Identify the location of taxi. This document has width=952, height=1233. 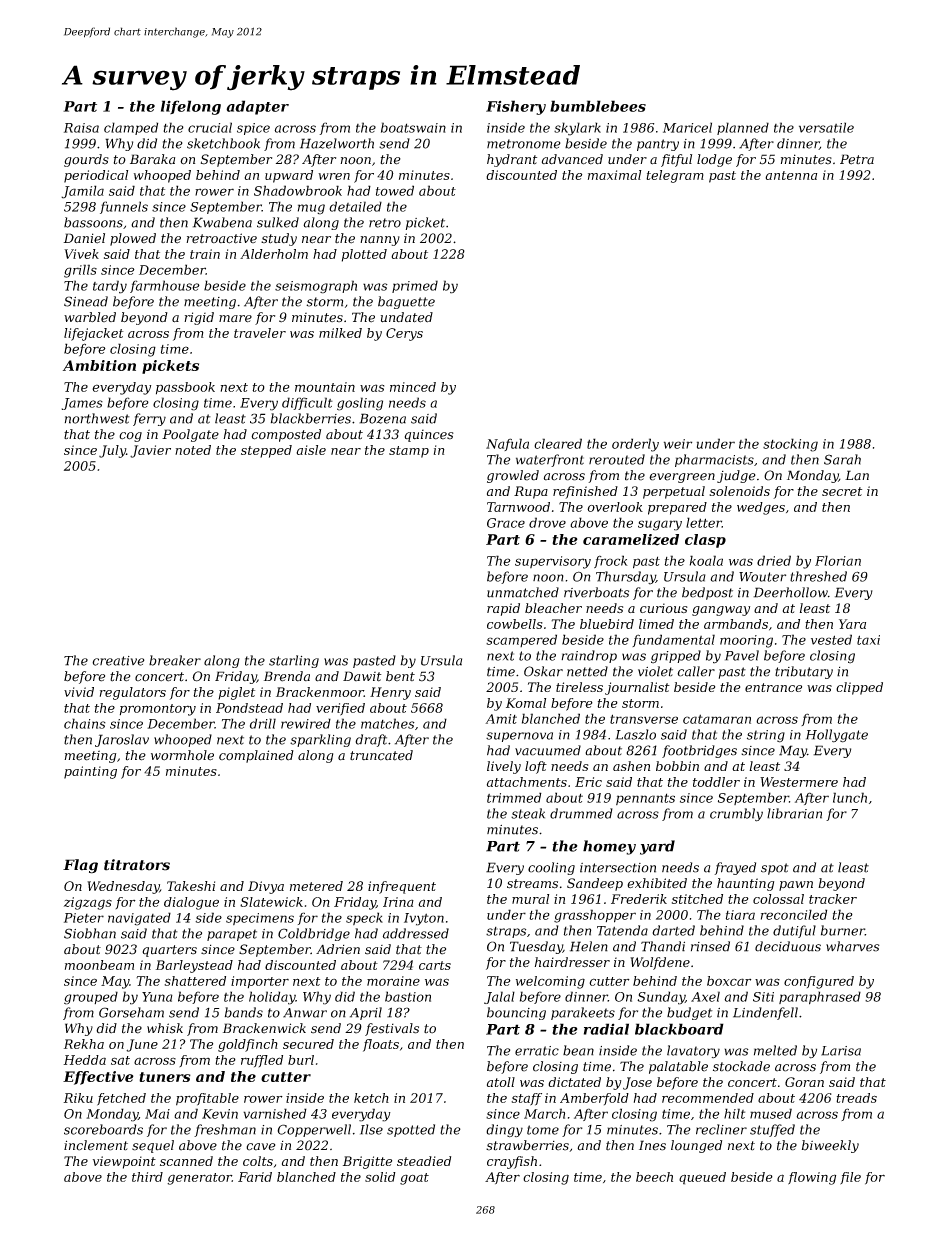
(868, 640).
